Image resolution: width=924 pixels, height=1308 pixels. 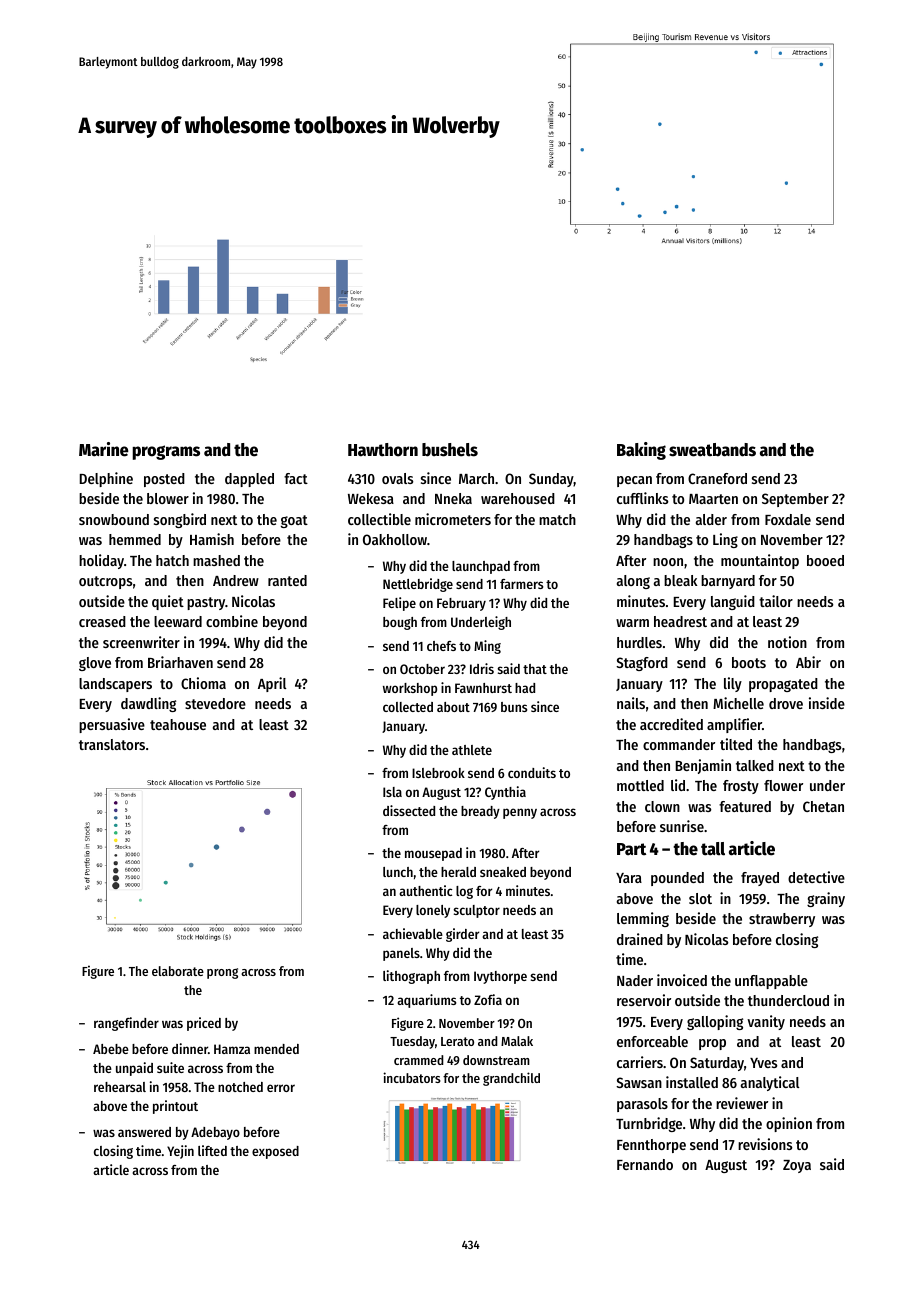 What do you see at coordinates (633, 582) in the screenshot?
I see `along` at bounding box center [633, 582].
